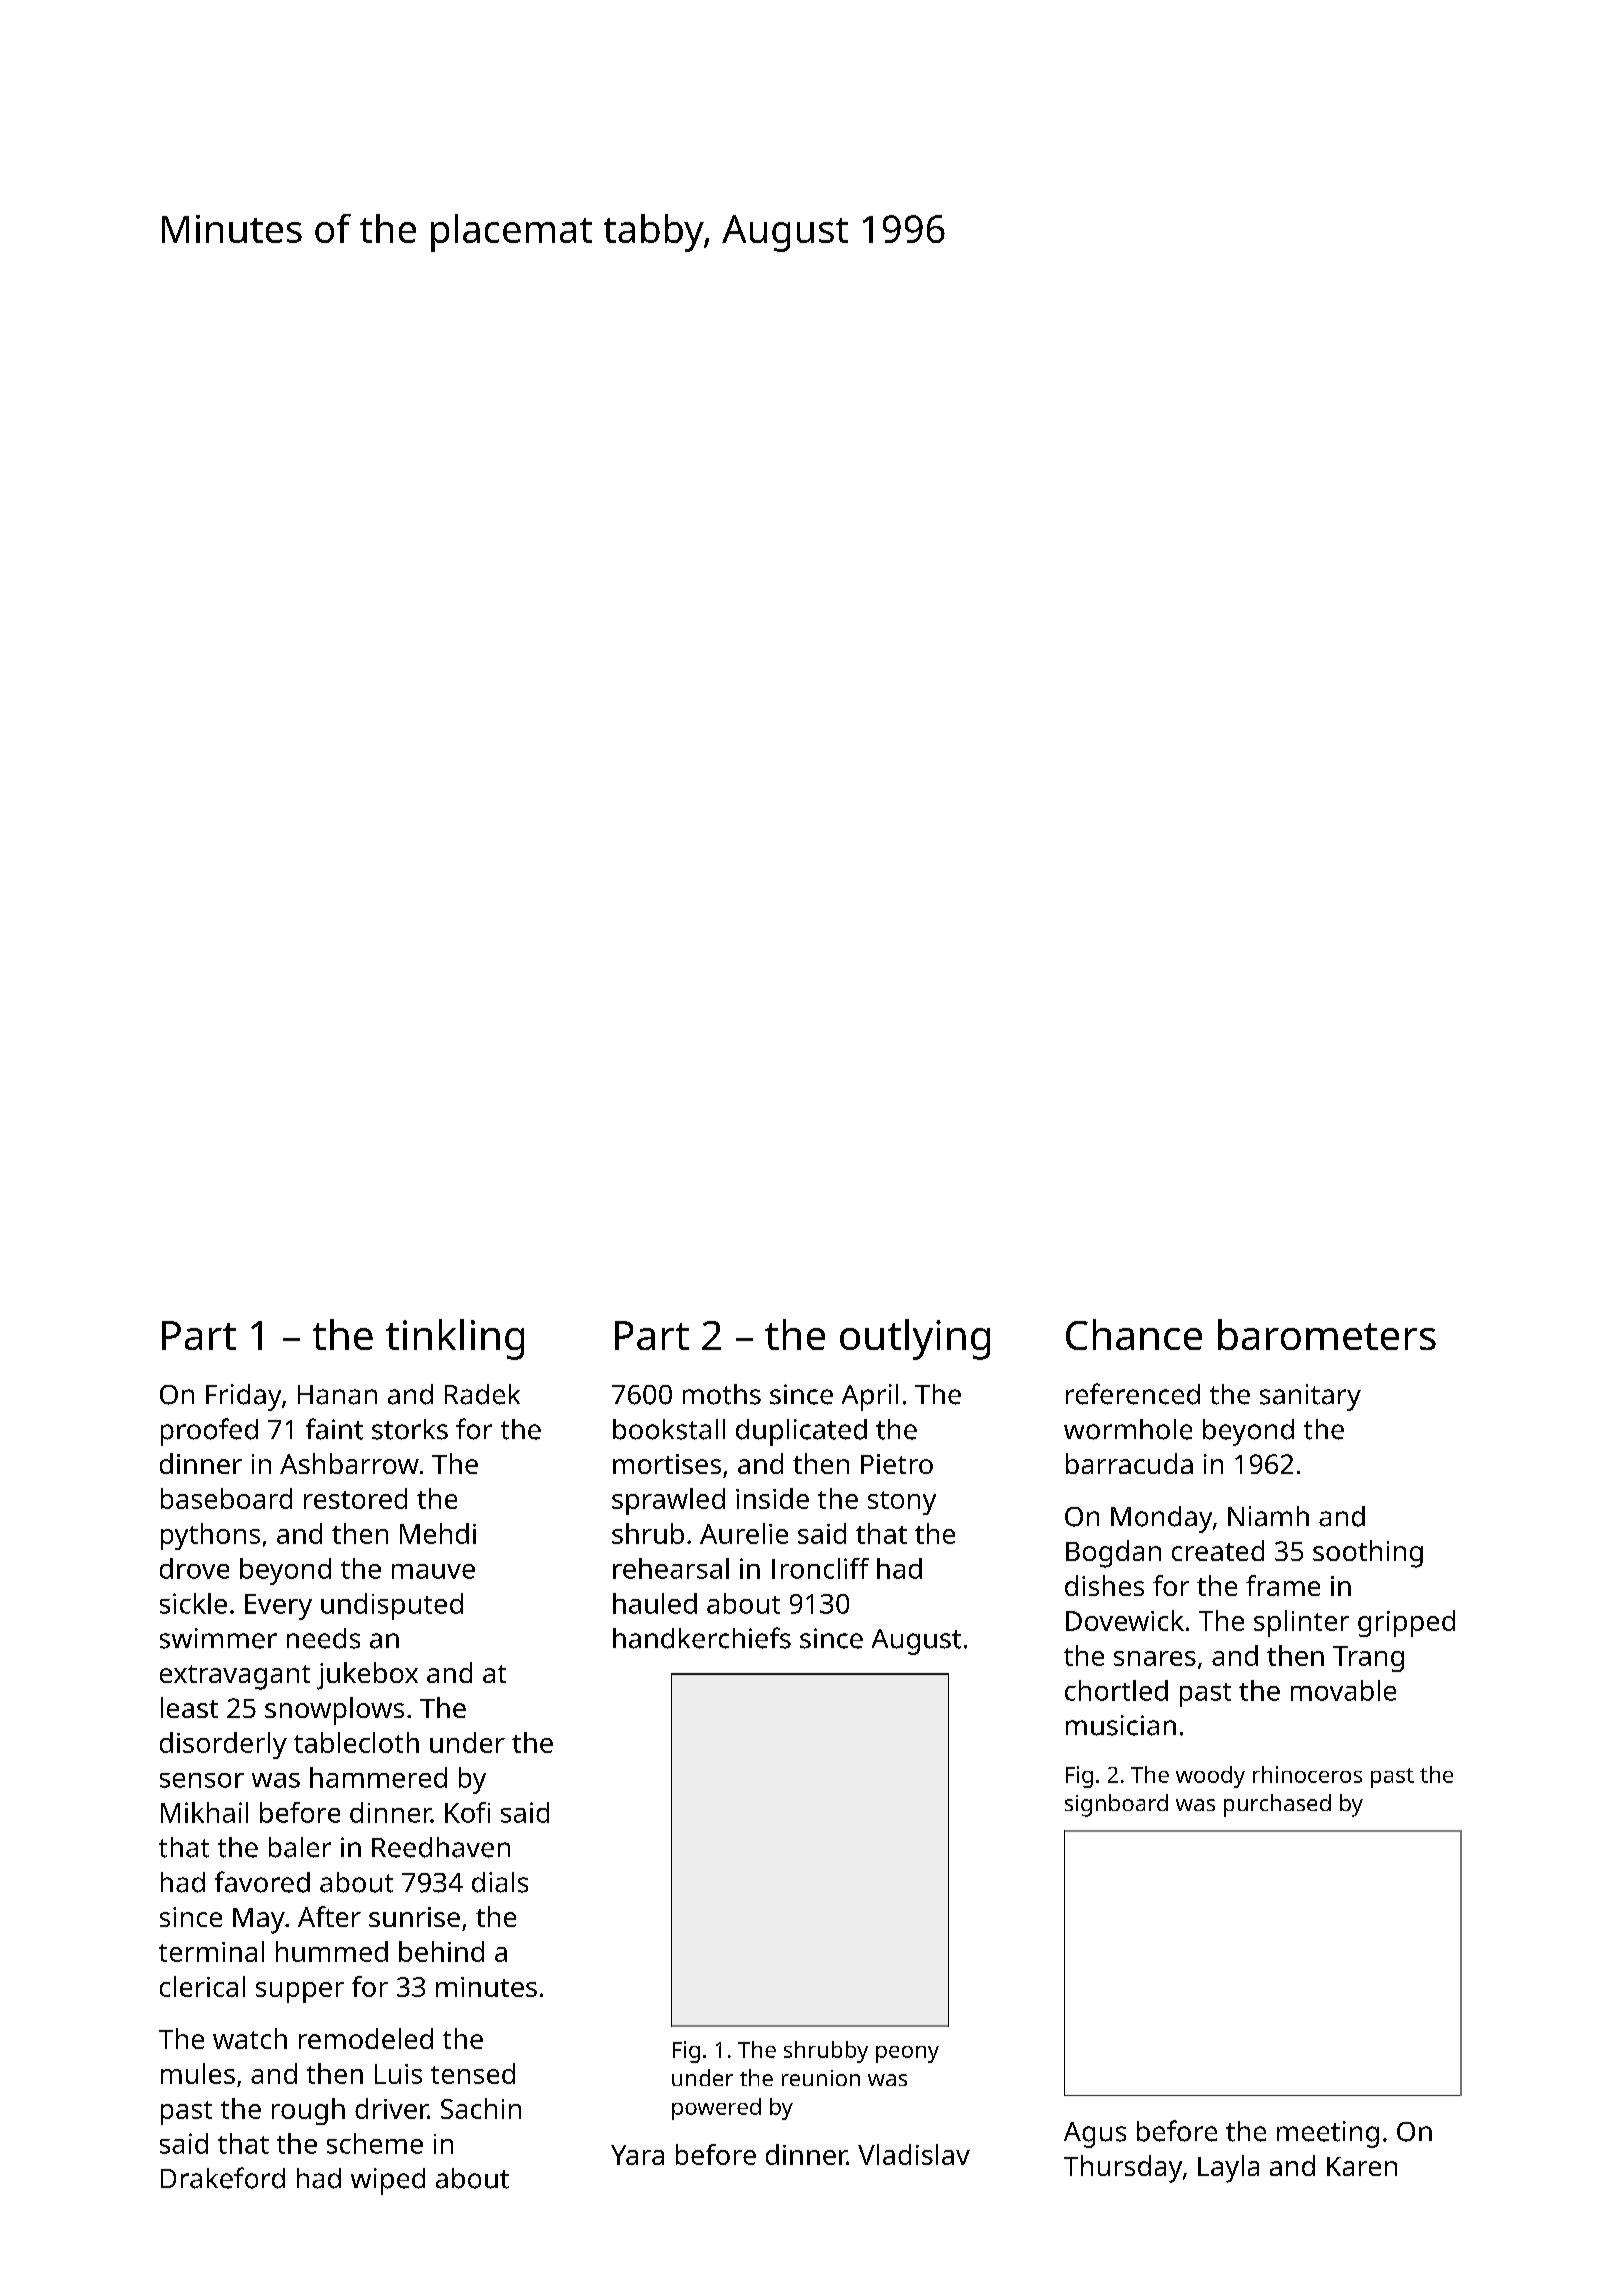 This image has width=1620, height=2292. Describe the element at coordinates (334, 1711) in the image. I see `snowplows` at that location.
